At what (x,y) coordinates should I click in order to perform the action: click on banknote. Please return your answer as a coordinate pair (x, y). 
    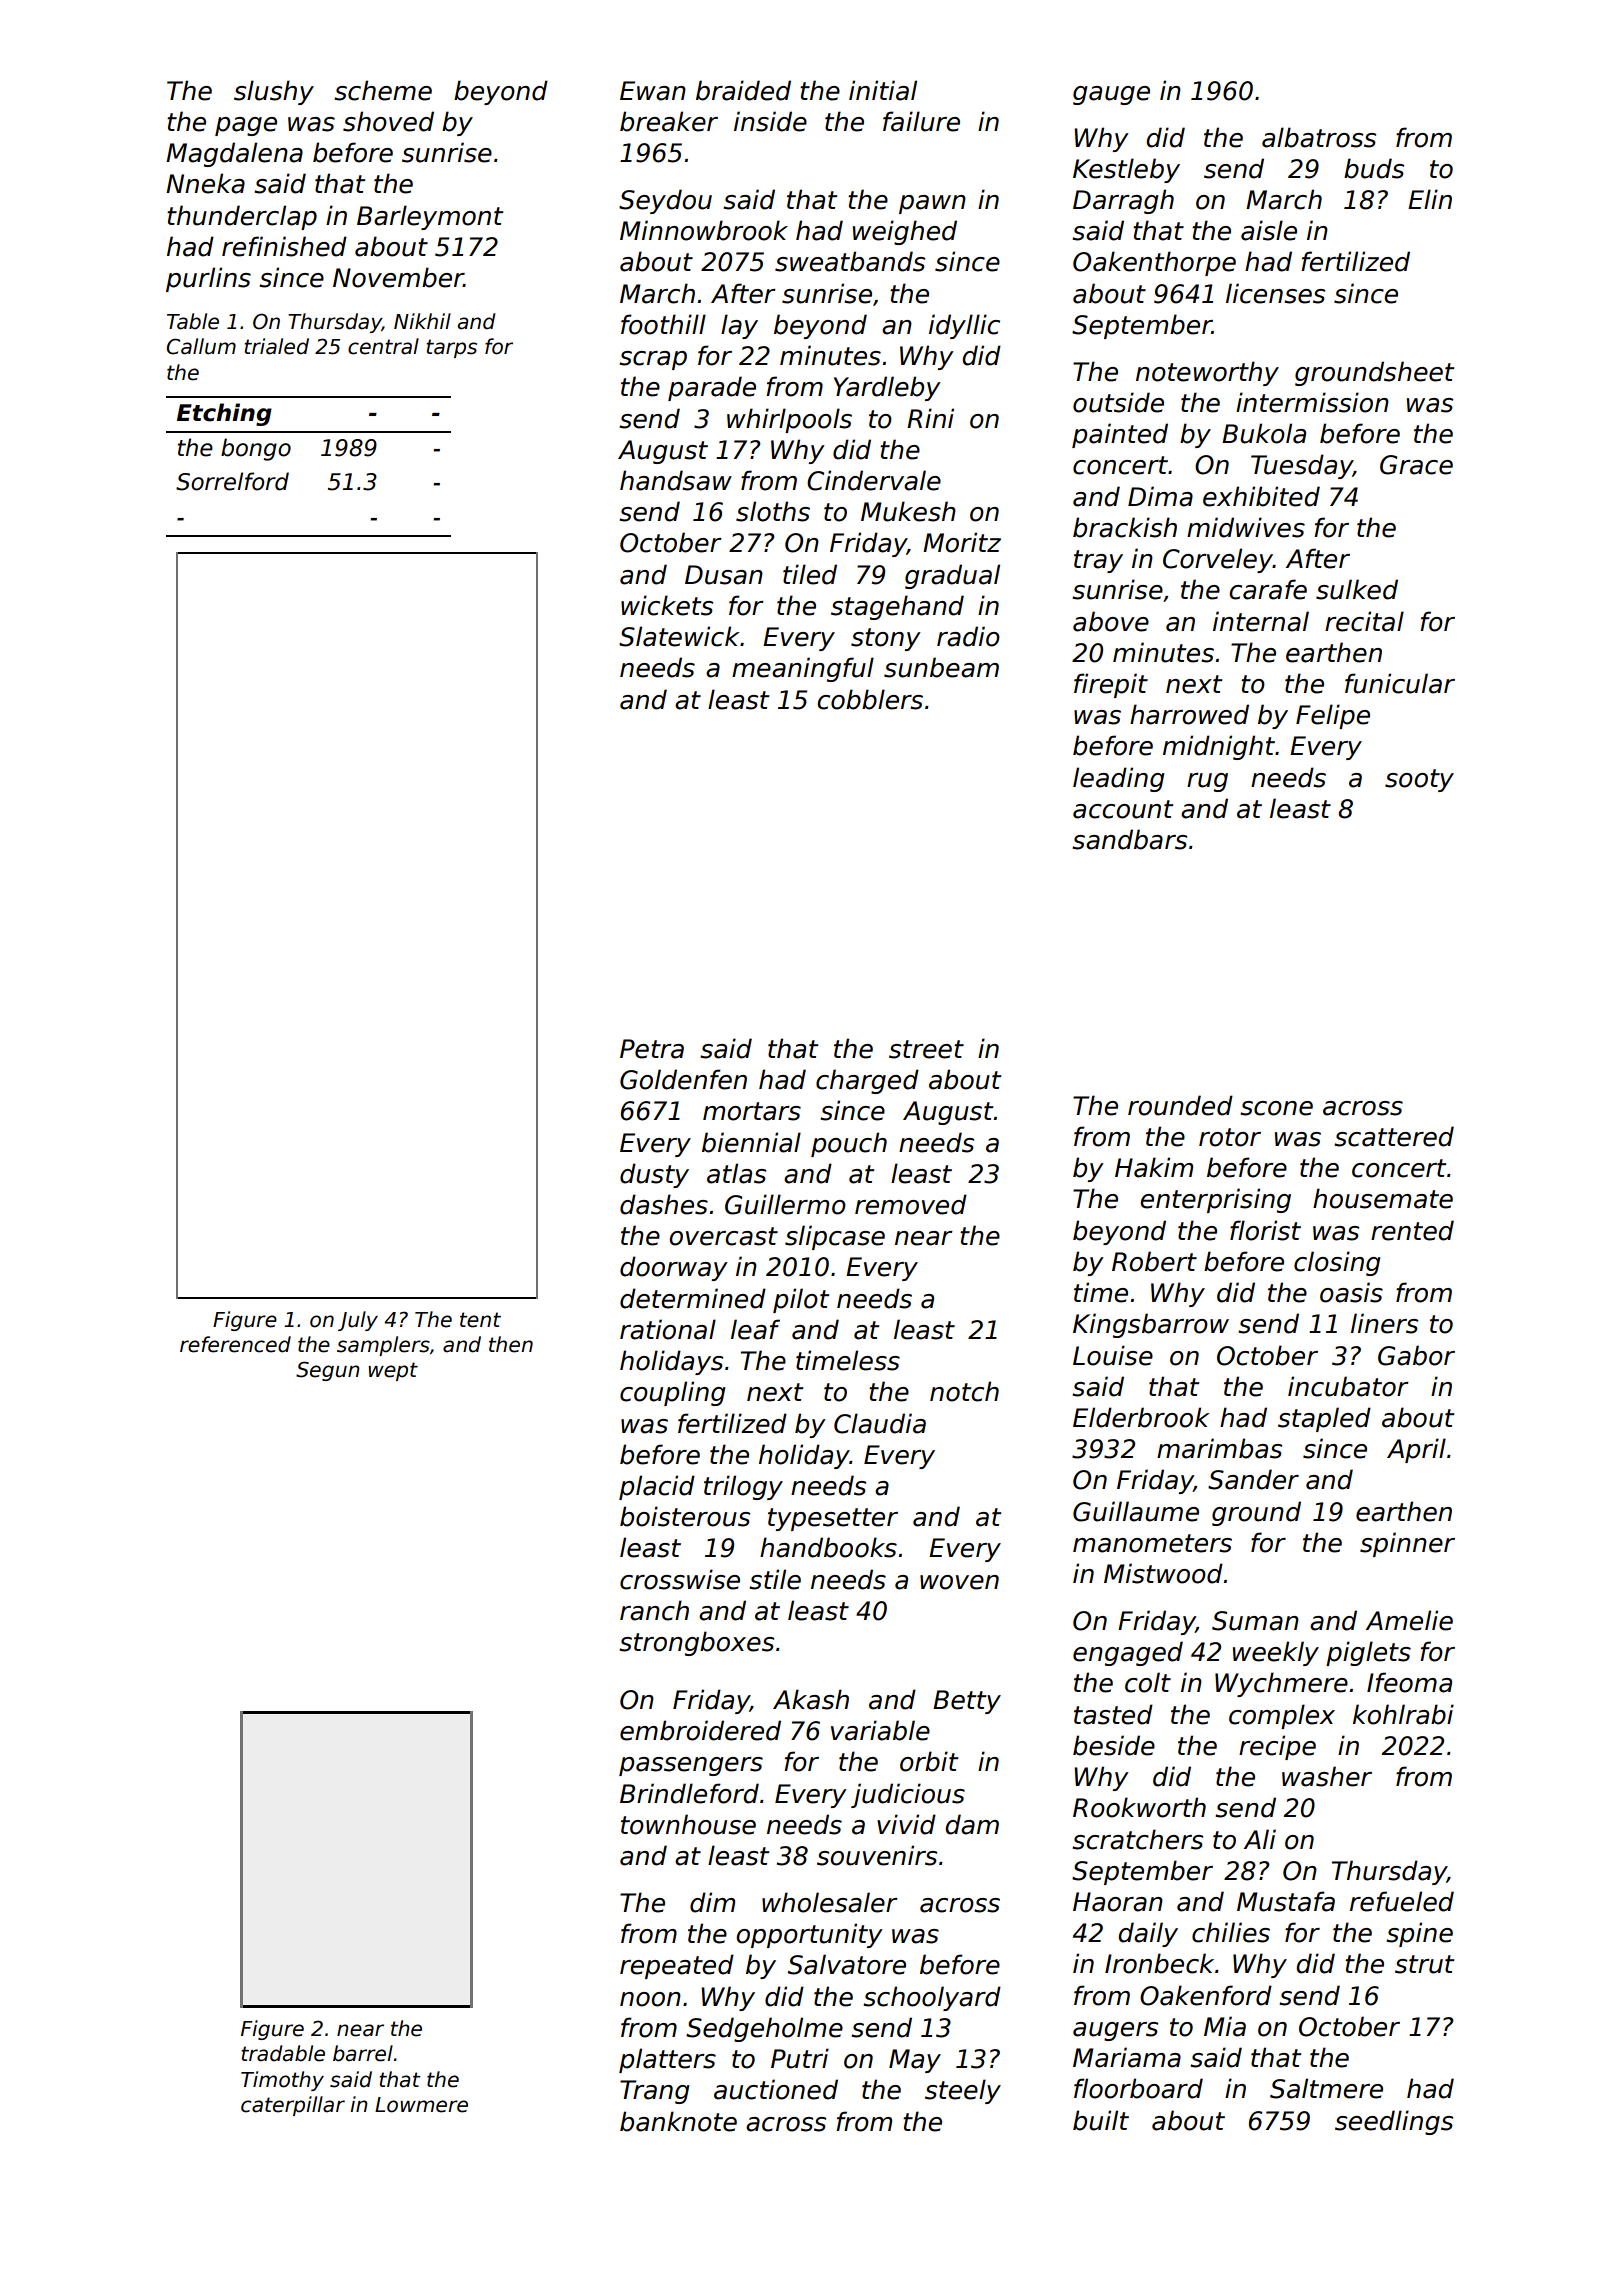
    Looking at the image, I should click on (678, 2121).
